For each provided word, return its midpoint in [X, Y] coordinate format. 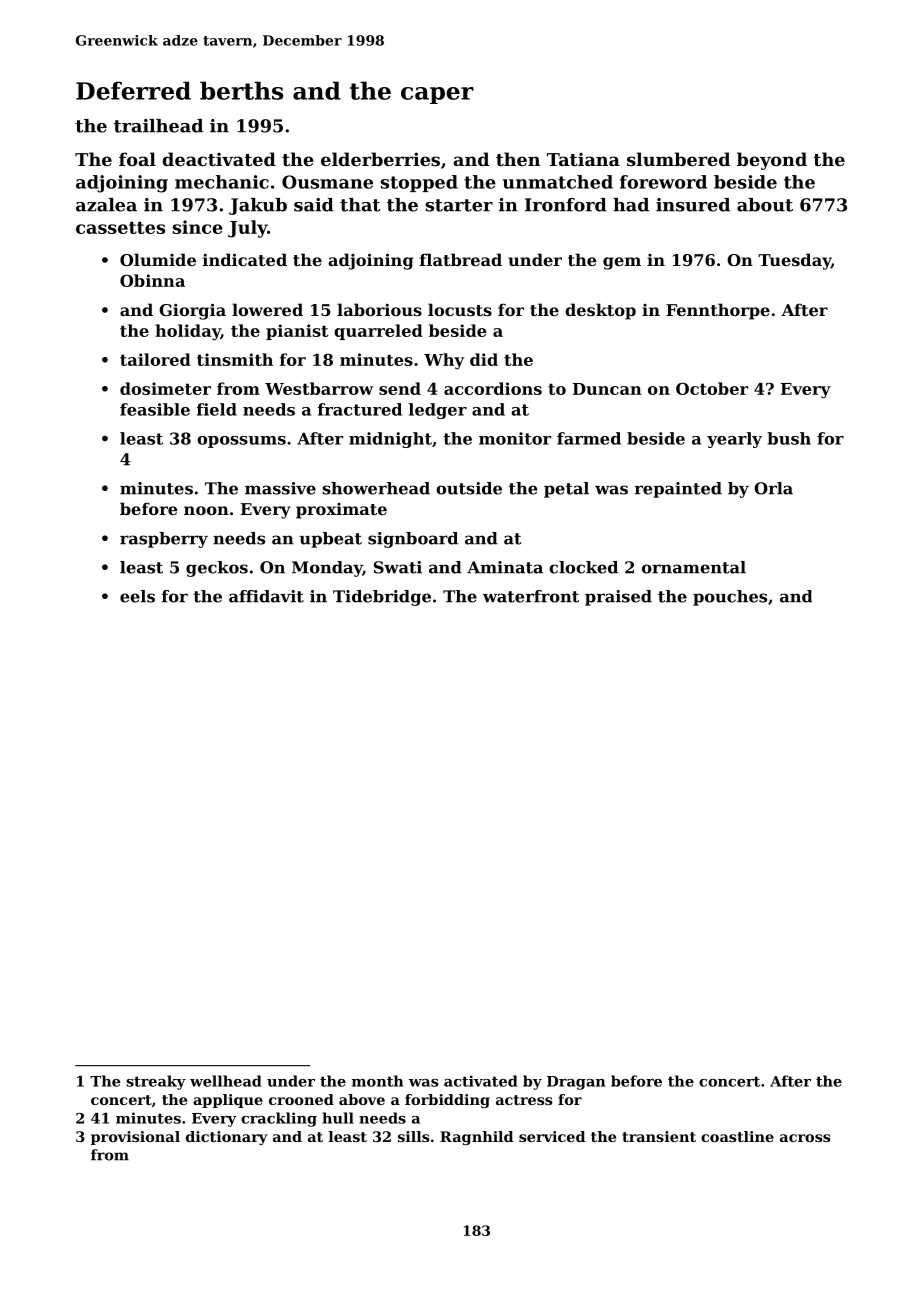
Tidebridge [382, 598]
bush [789, 438]
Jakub [258, 206]
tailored [155, 359]
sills [413, 1136]
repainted [678, 490]
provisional [135, 1138]
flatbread [461, 259]
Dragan [576, 1083]
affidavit [266, 596]
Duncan [607, 389]
